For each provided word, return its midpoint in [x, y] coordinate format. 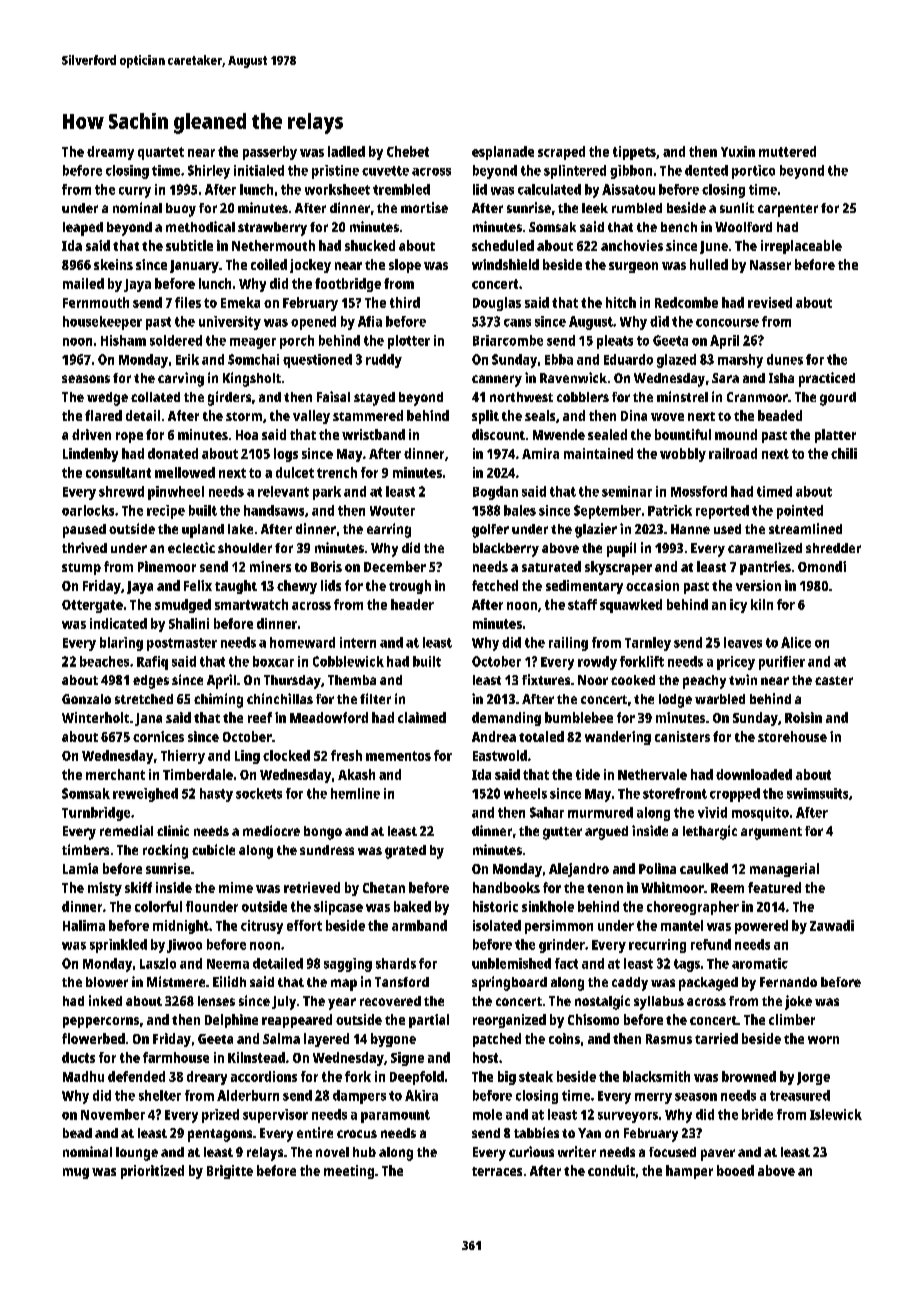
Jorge [813, 1078]
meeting [349, 1172]
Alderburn [248, 1095]
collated [155, 397]
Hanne [690, 529]
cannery [497, 381]
